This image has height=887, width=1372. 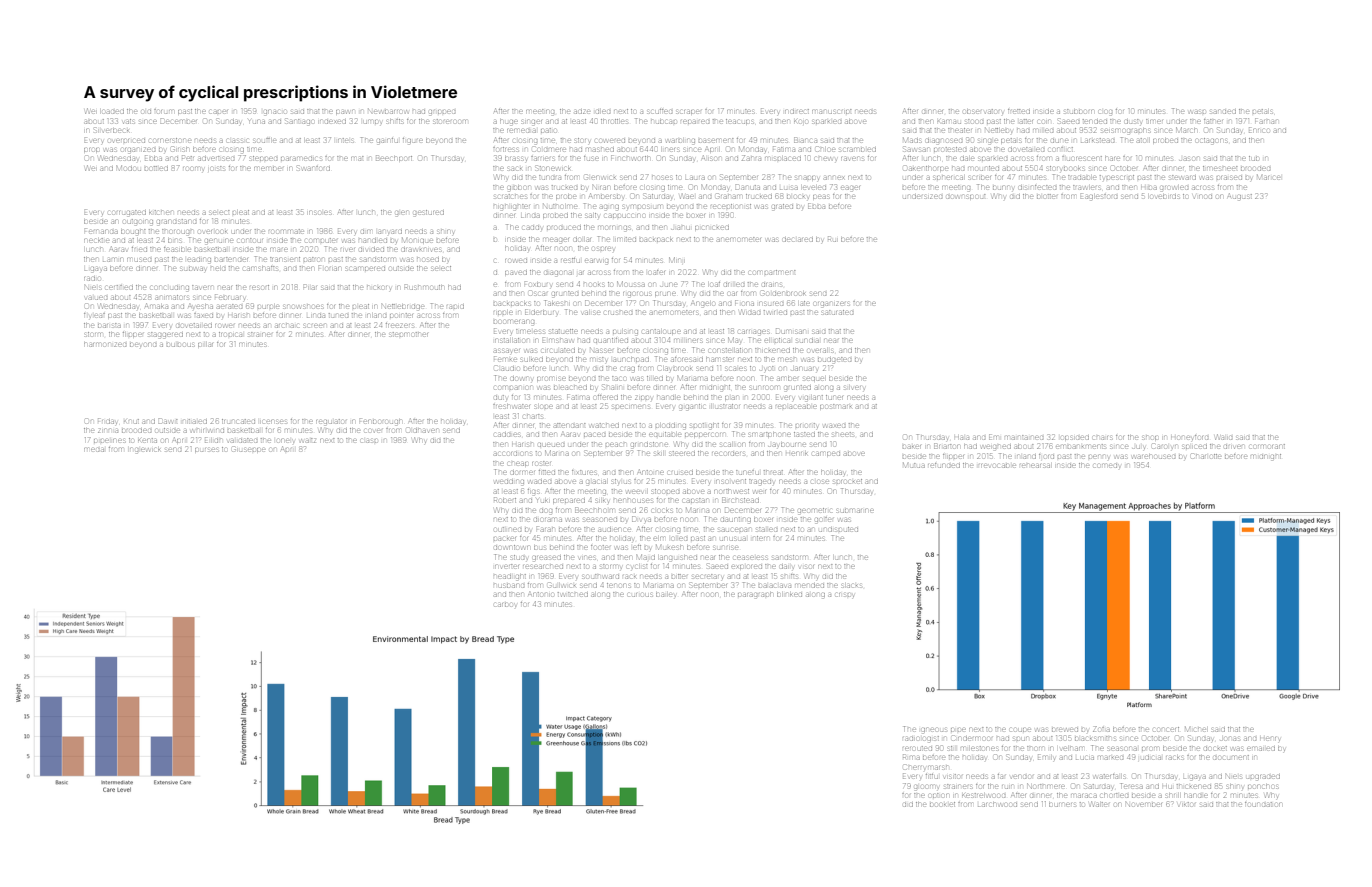 What do you see at coordinates (1101, 729) in the image?
I see `Zofia` at bounding box center [1101, 729].
